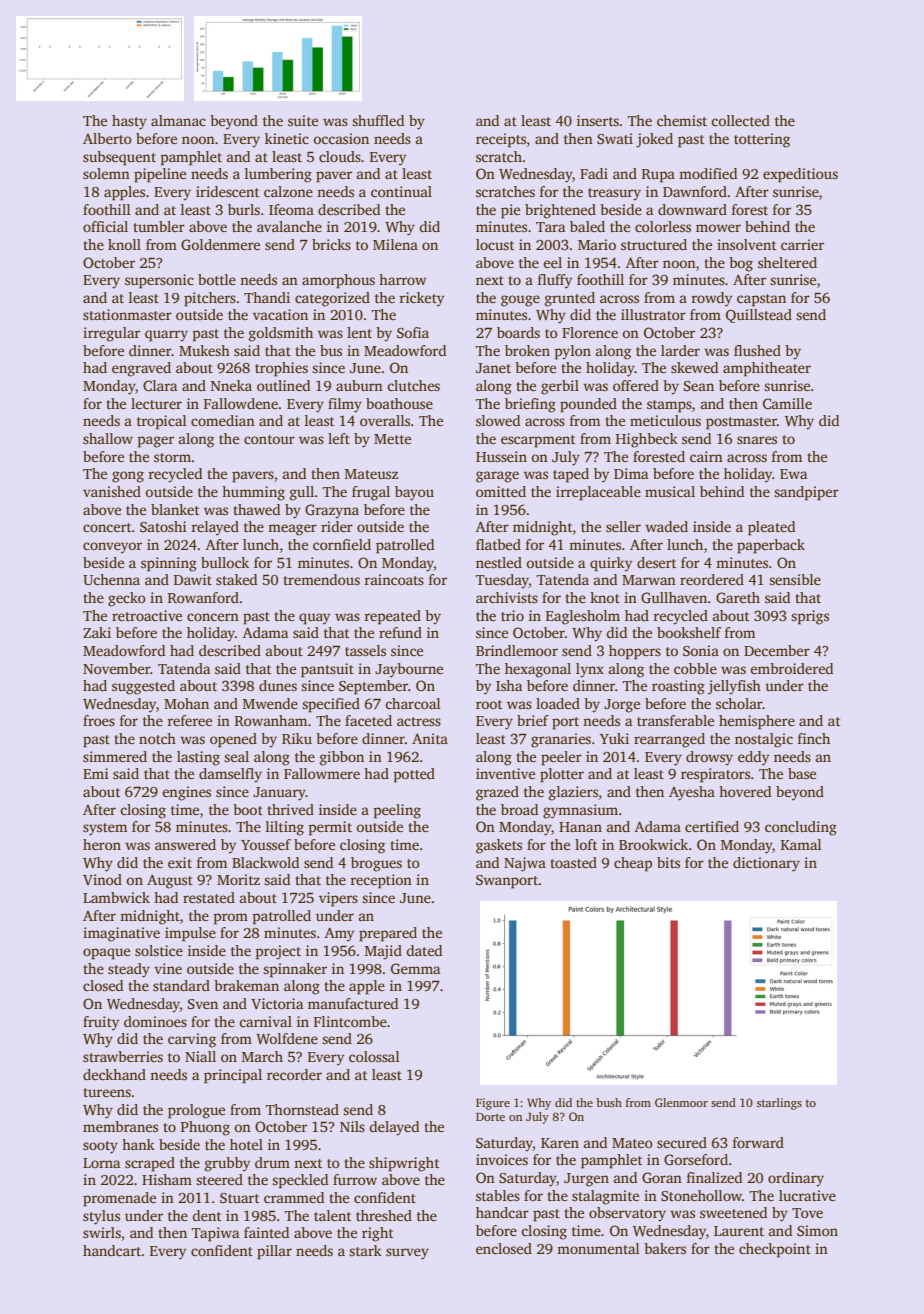 This screenshot has height=1314, width=924. I want to click on swirls, so click(102, 1232).
